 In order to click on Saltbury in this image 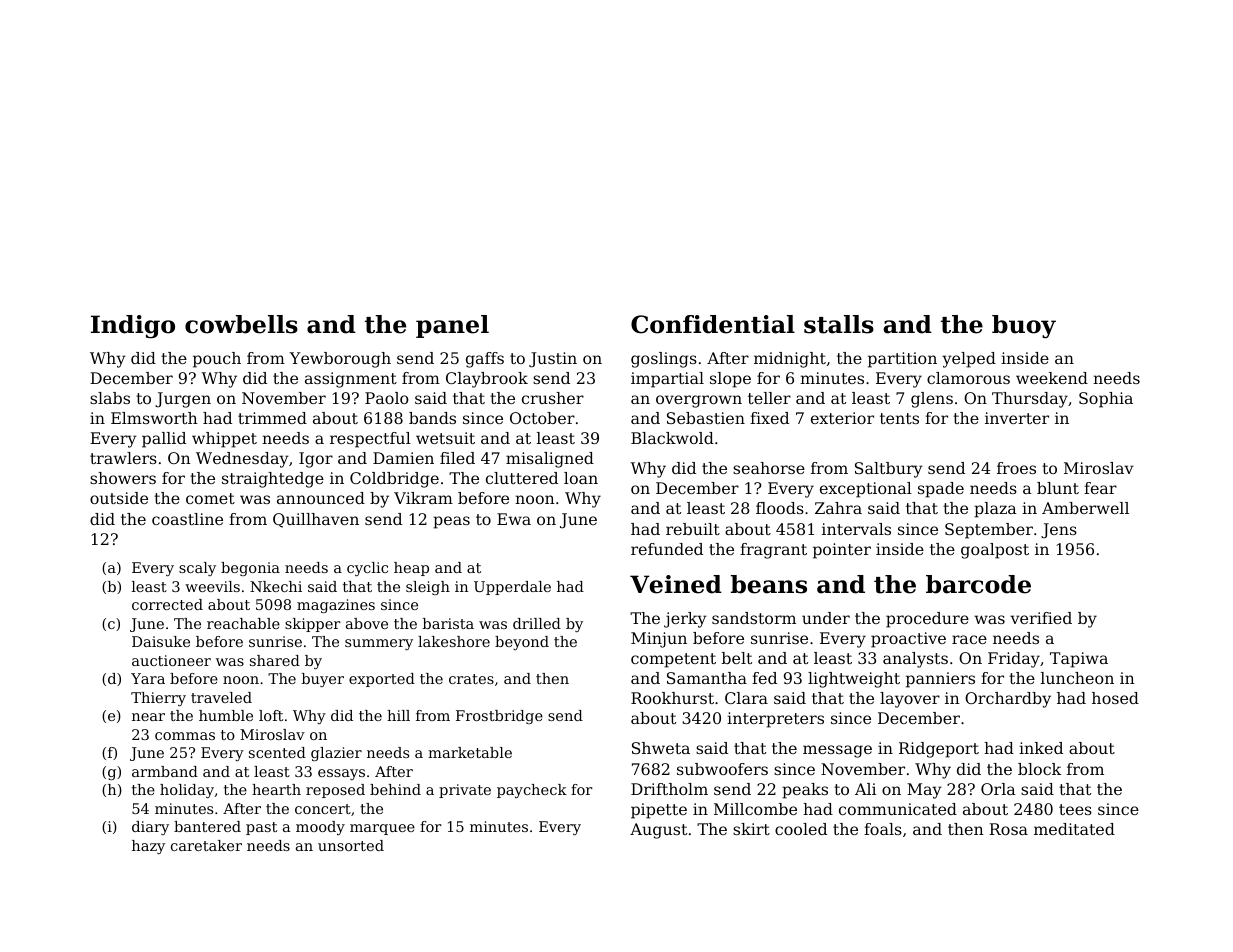, I will do `click(889, 470)`.
